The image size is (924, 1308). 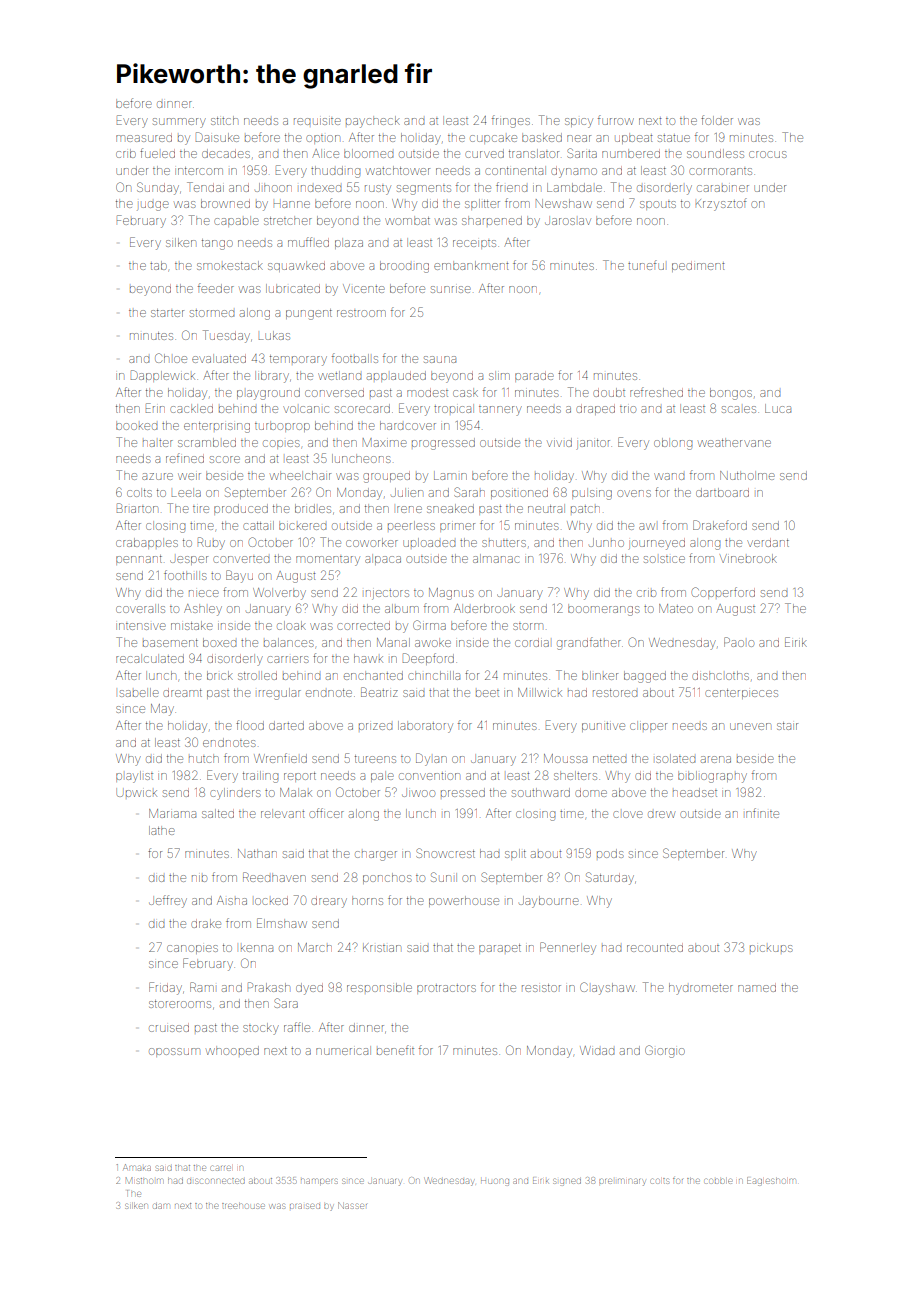 I want to click on summery, so click(x=179, y=123).
